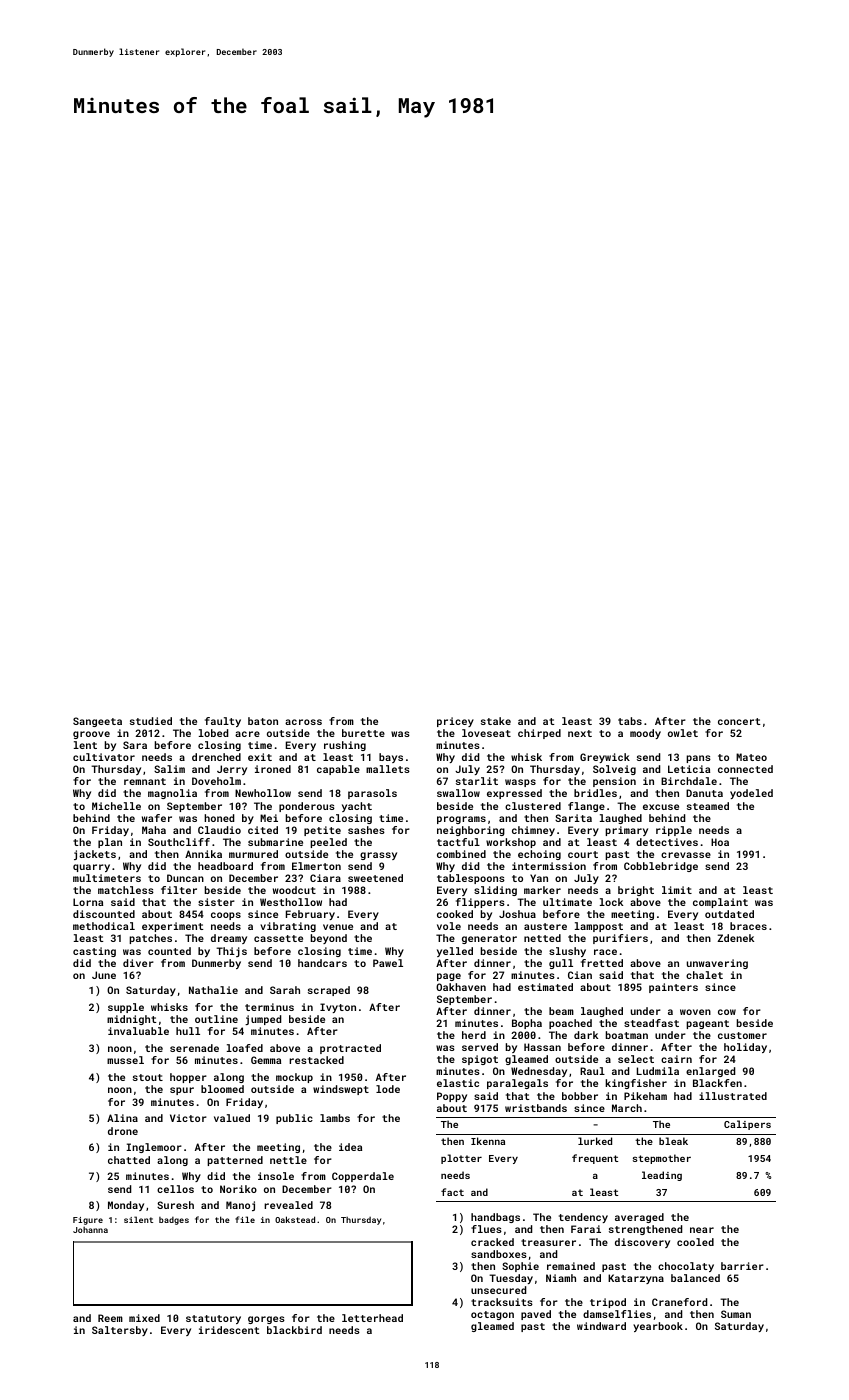 Image resolution: width=849 pixels, height=1400 pixels. What do you see at coordinates (173, 927) in the document?
I see `experiment` at bounding box center [173, 927].
